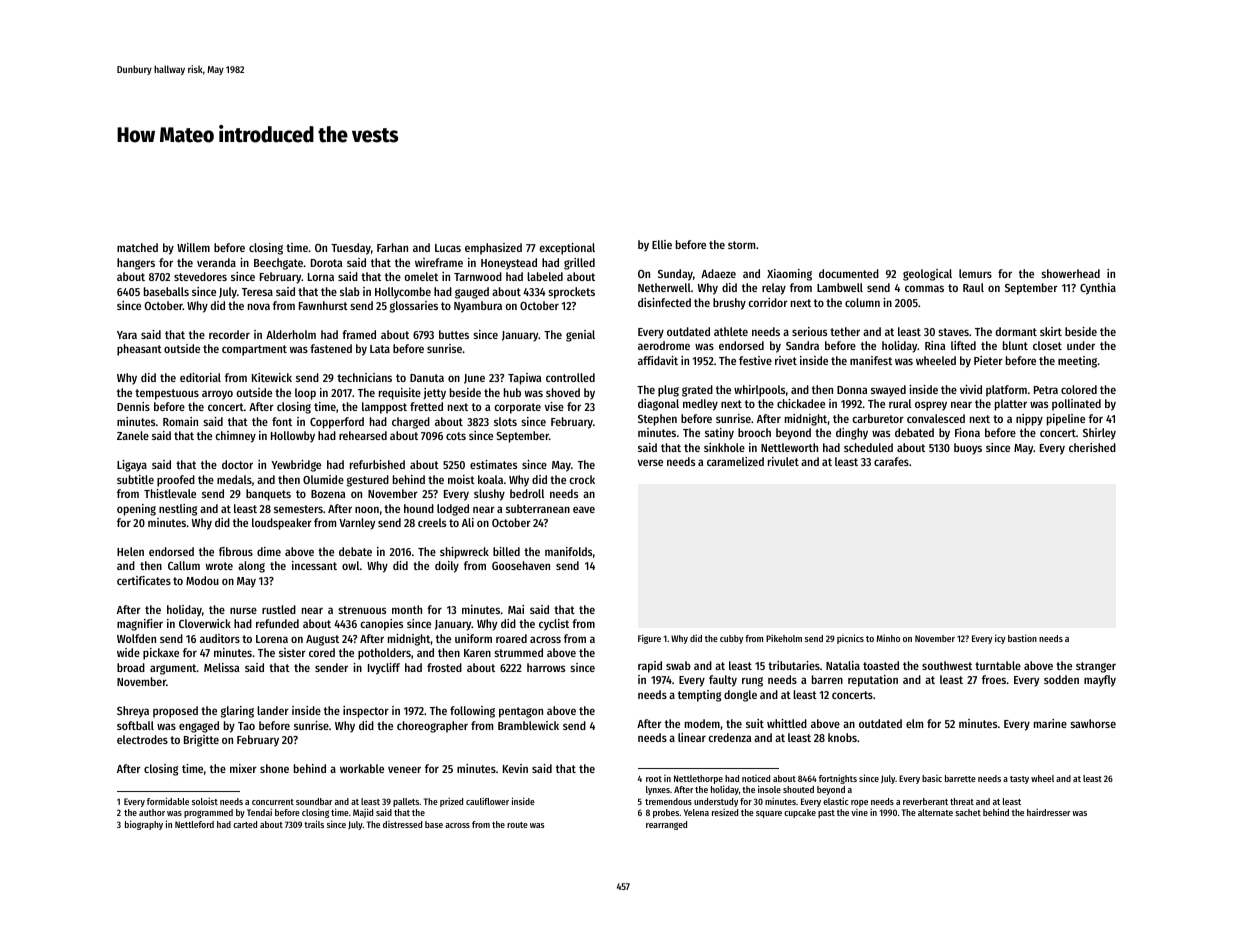 The width and height of the screenshot is (1233, 952). I want to click on bastion, so click(1022, 638).
